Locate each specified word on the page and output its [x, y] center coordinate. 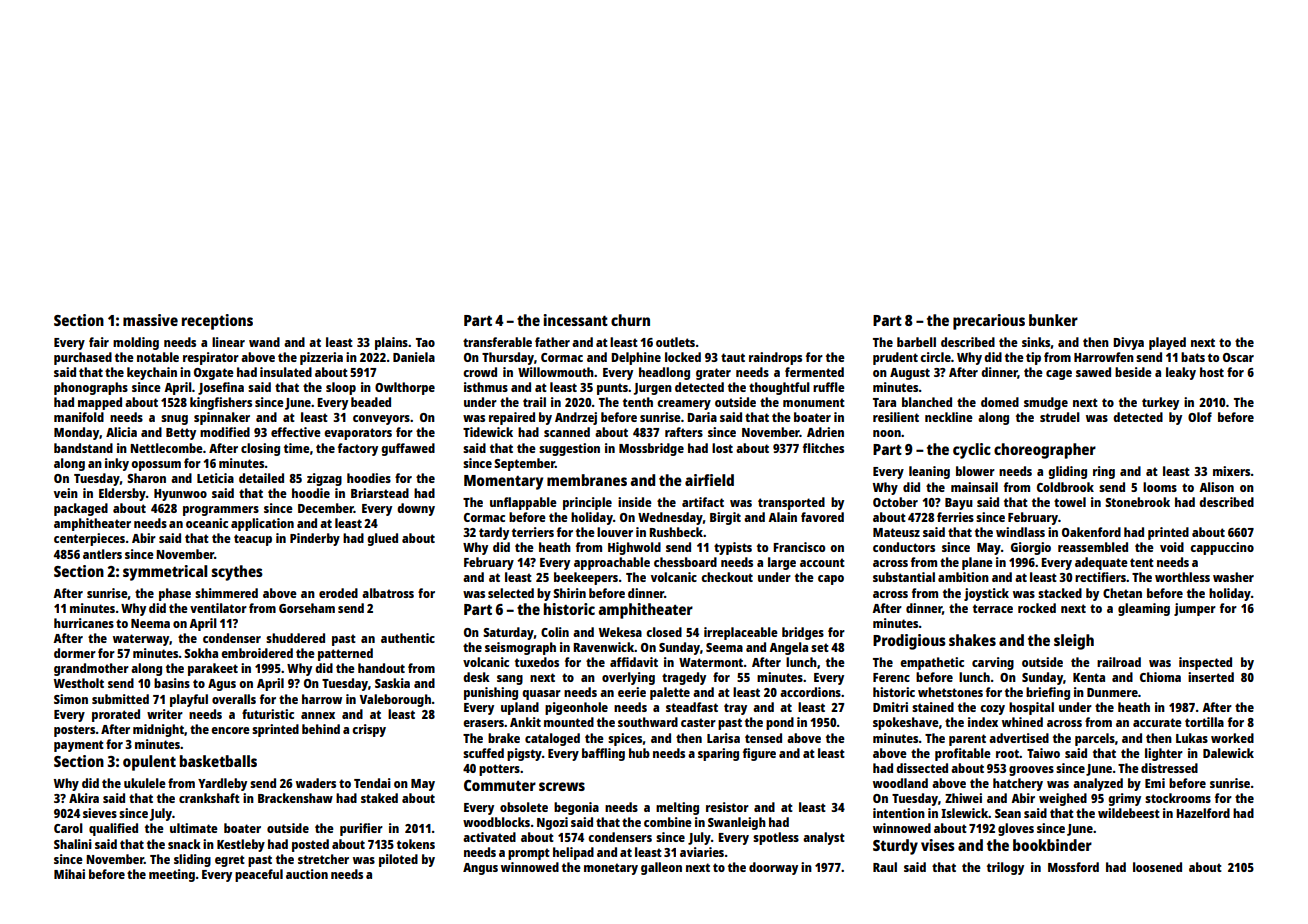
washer [1233, 577]
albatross [388, 593]
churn [630, 320]
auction [307, 874]
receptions [217, 322]
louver [615, 532]
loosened [1157, 867]
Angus [480, 869]
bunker [1053, 320]
